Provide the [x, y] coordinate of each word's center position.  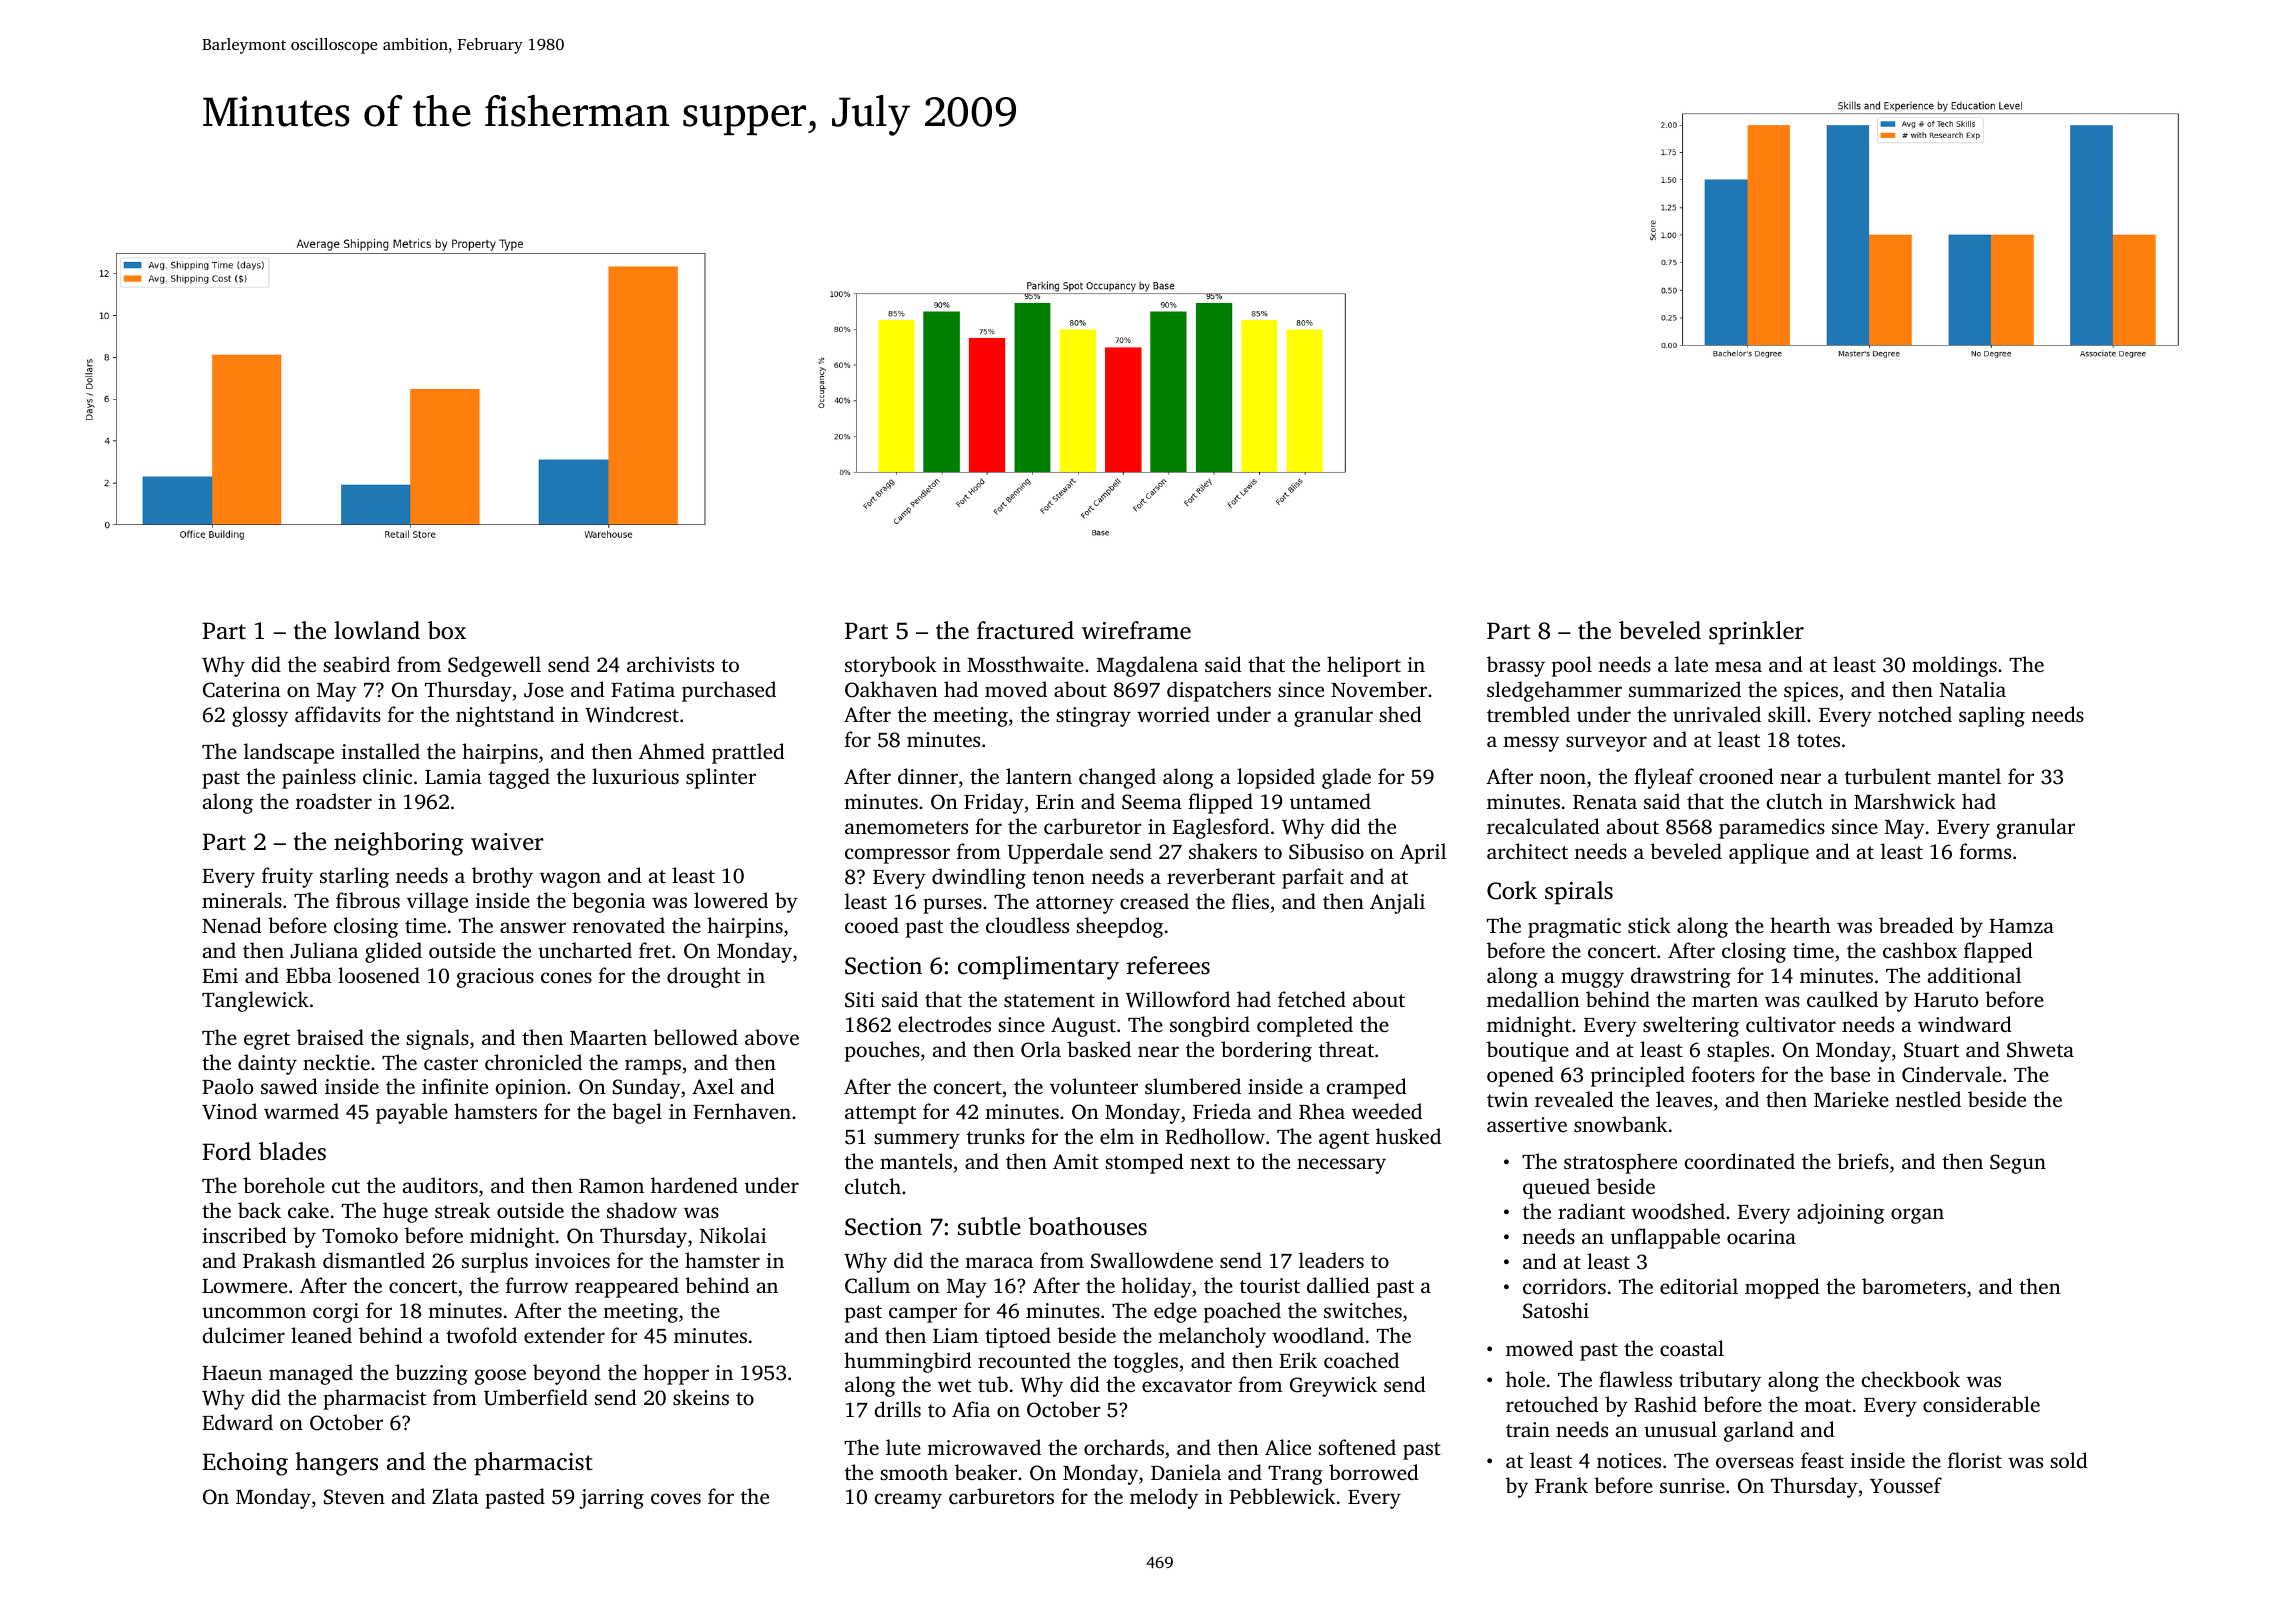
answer [533, 927]
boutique [1528, 1051]
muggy [1592, 980]
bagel [637, 1113]
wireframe [1136, 630]
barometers [1914, 1286]
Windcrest [632, 714]
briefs [1863, 1161]
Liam [955, 1335]
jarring [611, 1499]
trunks [996, 1136]
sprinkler [1756, 633]
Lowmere [244, 1286]
